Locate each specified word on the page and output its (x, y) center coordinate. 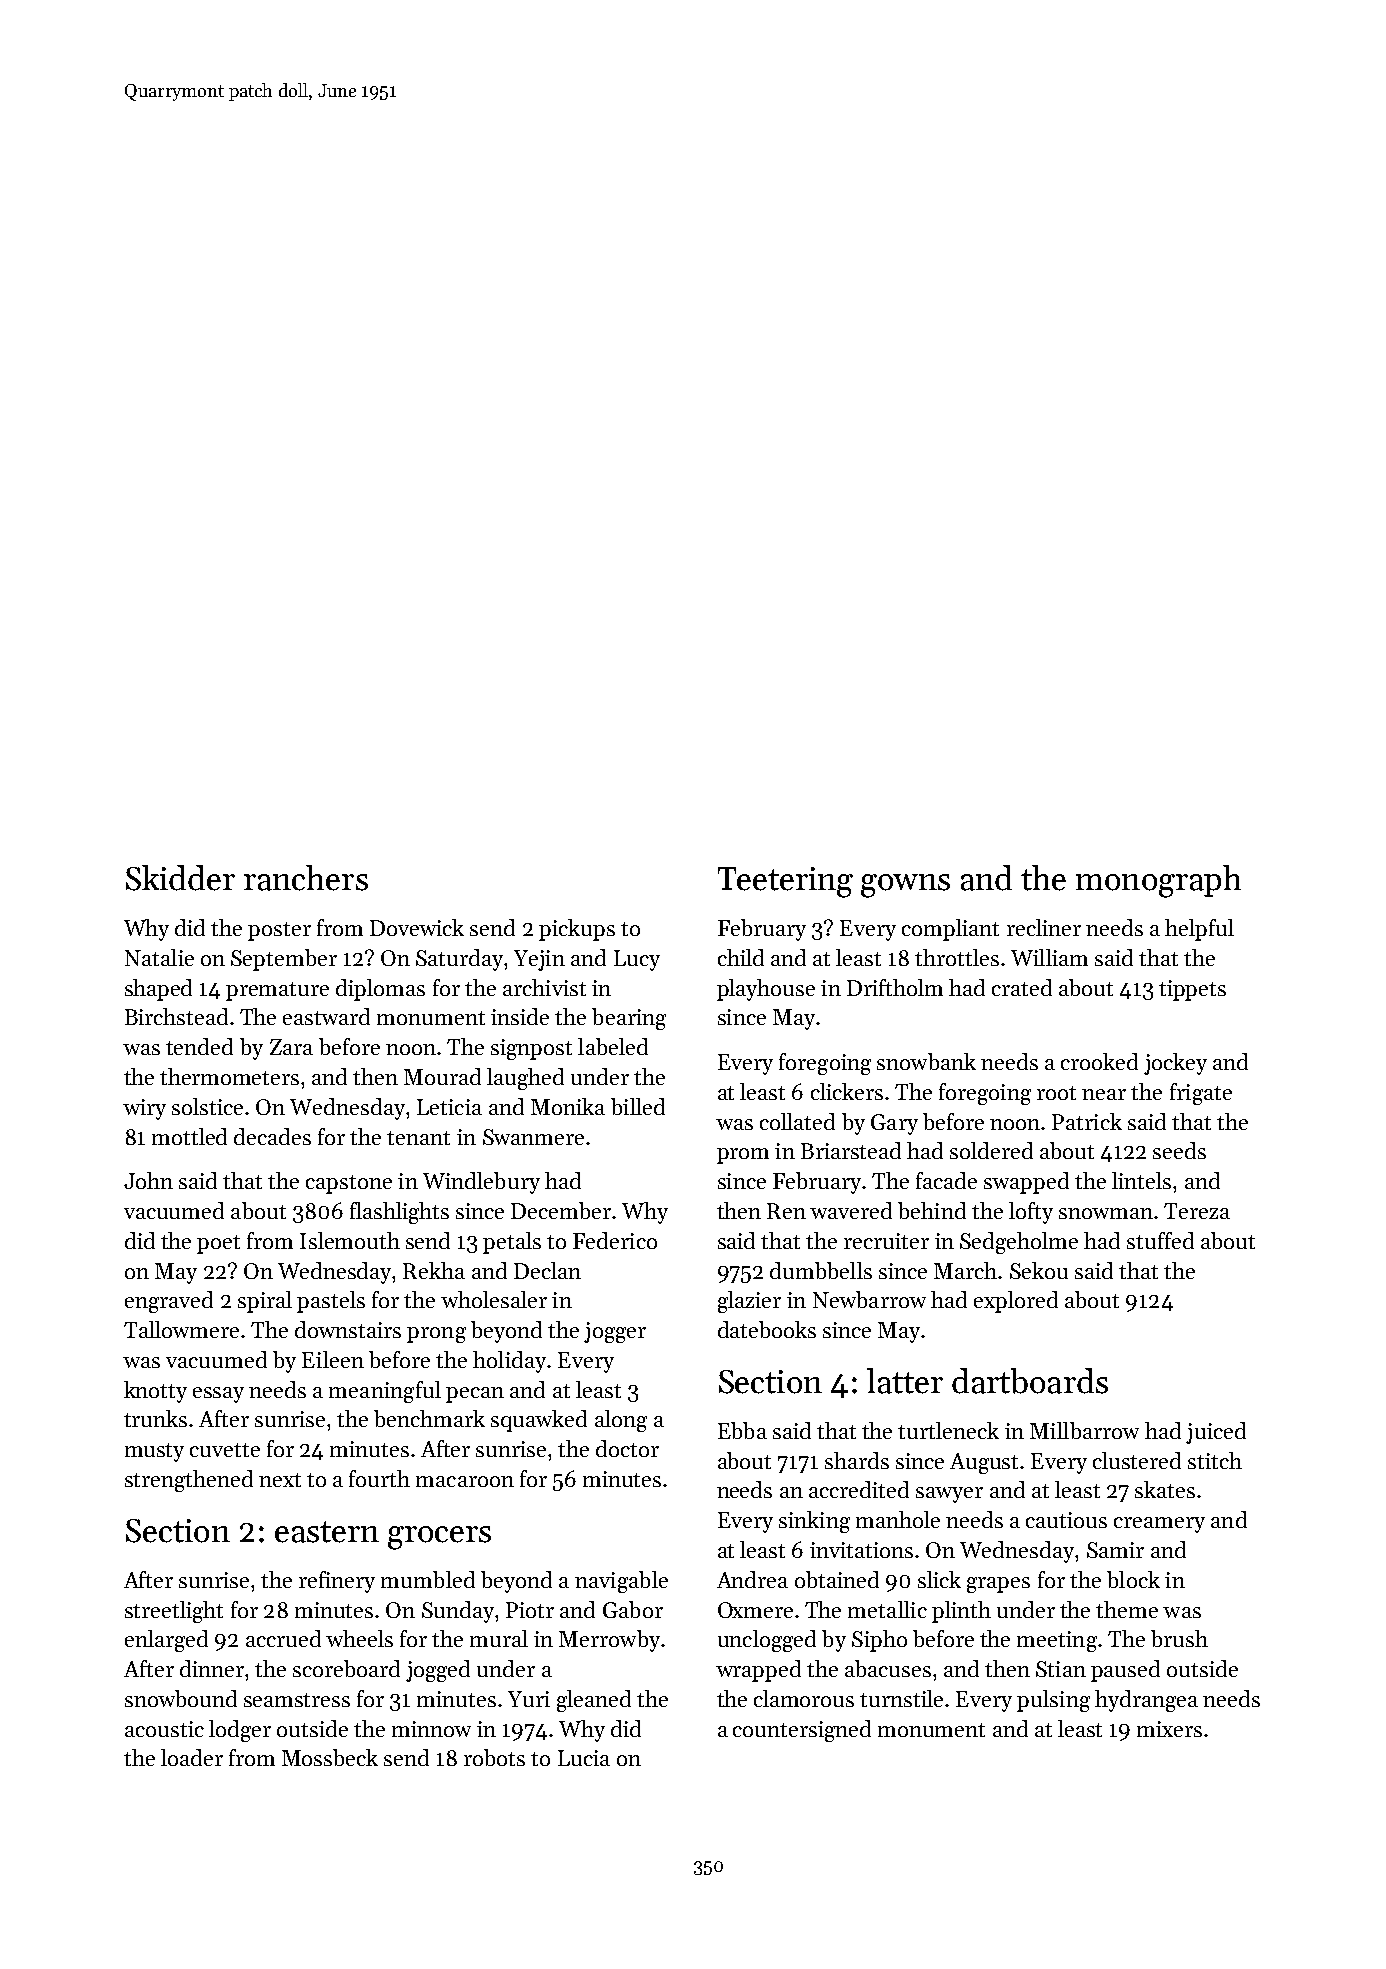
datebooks (767, 1329)
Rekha (434, 1270)
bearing (629, 1019)
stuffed (1160, 1240)
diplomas (380, 990)
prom (743, 1156)
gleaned (594, 1701)
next (280, 1480)
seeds (1179, 1150)
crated (1022, 987)
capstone (349, 1184)
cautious (1066, 1520)
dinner (212, 1668)
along (621, 1421)
